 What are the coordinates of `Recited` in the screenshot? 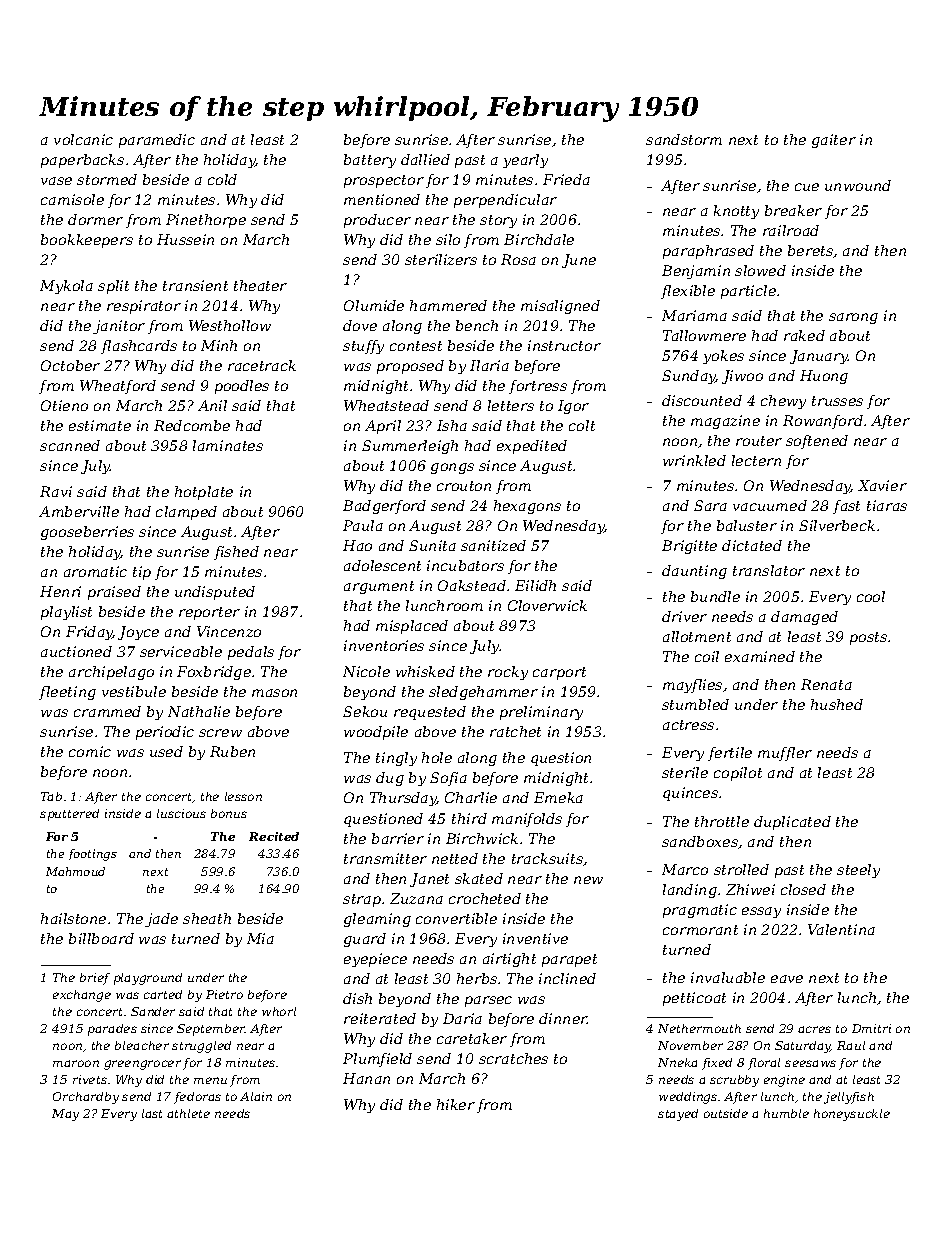 It's located at (274, 836).
